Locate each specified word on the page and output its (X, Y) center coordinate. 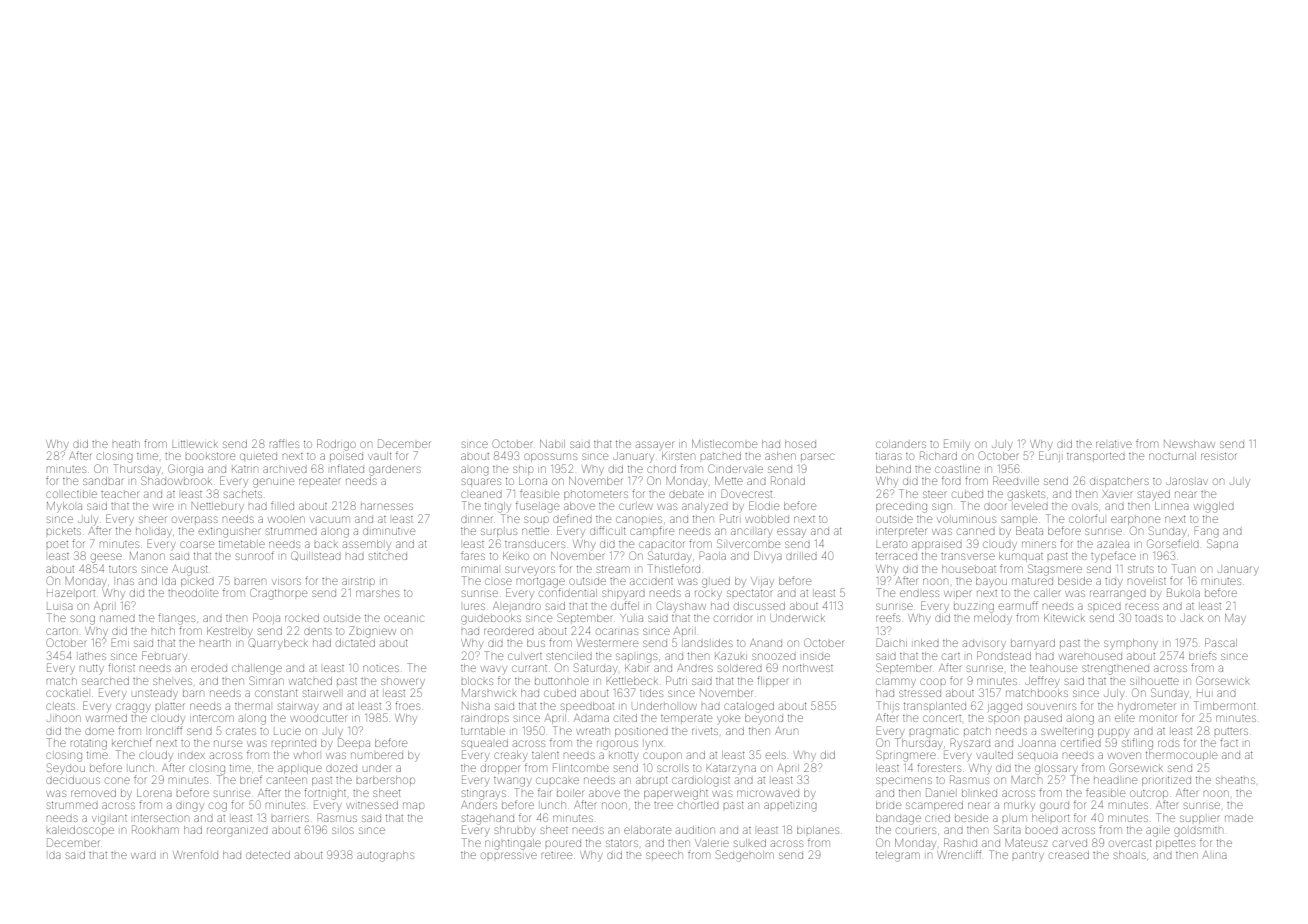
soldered (740, 668)
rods (1168, 743)
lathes (92, 656)
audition (695, 830)
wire (163, 506)
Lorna (533, 481)
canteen (287, 780)
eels (775, 755)
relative (1114, 444)
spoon (1004, 719)
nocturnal (1172, 456)
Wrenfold (195, 854)
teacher (119, 494)
